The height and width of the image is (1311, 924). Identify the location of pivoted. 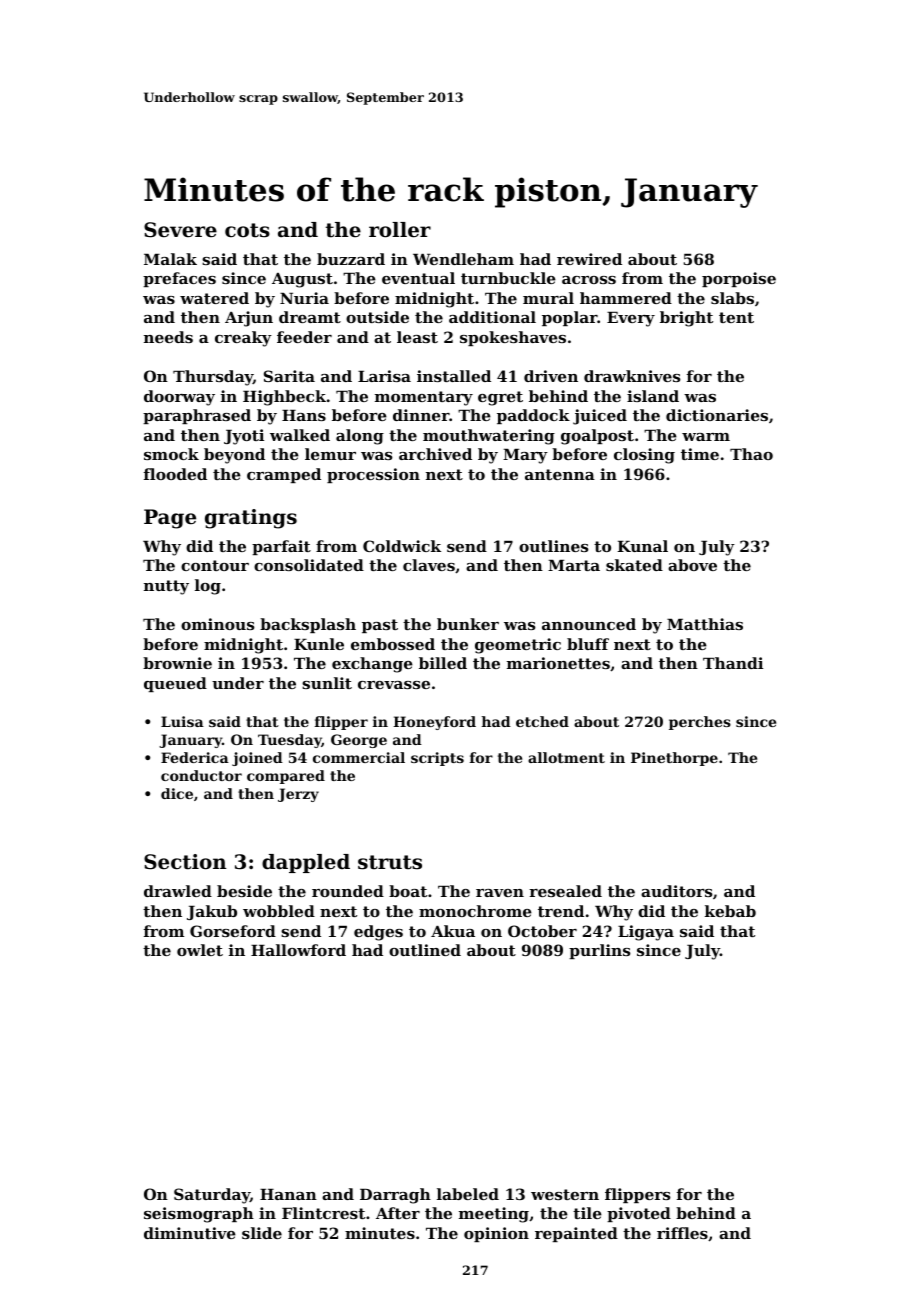
(639, 1214).
